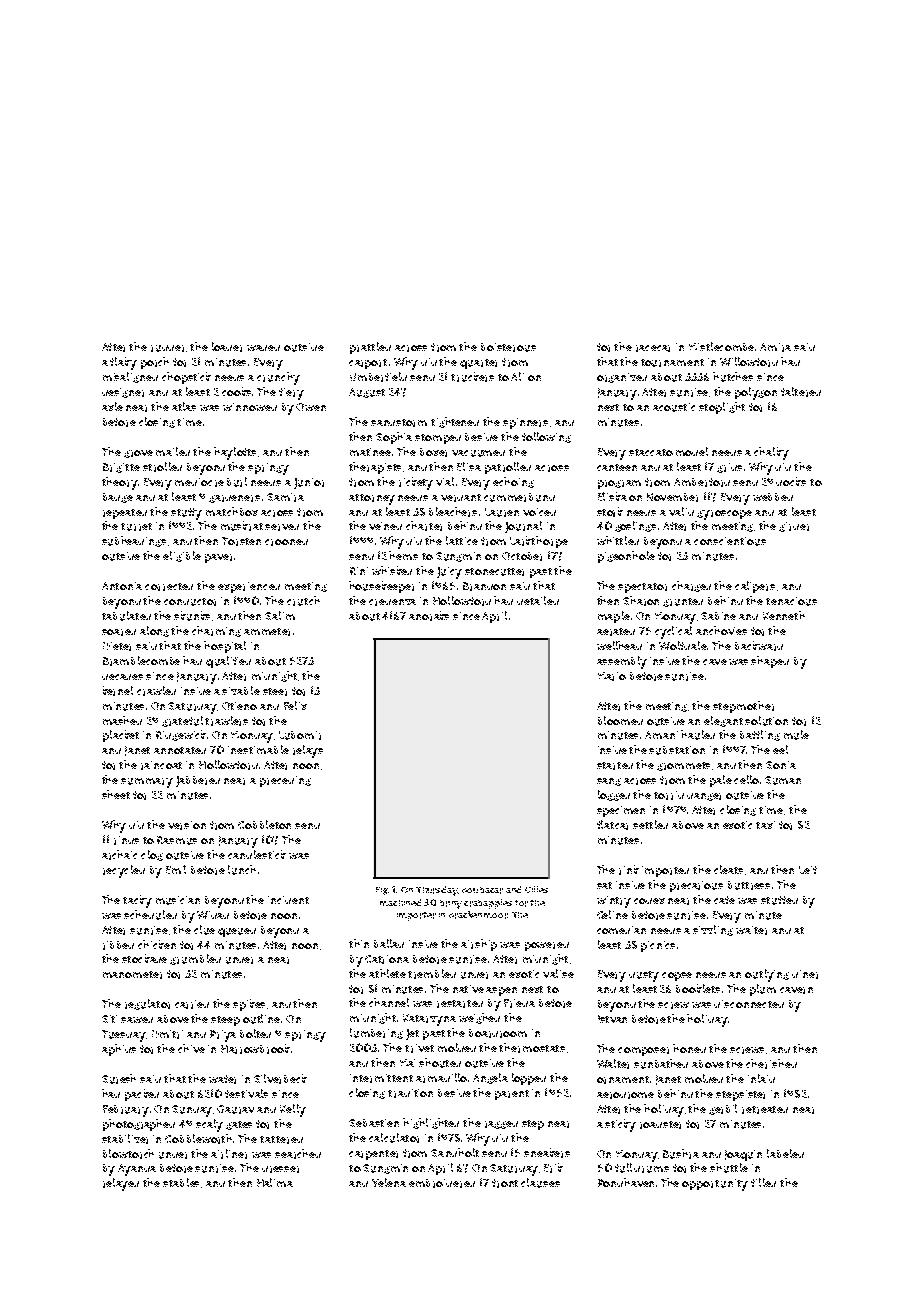 The image size is (924, 1308). What do you see at coordinates (508, 347) in the screenshot?
I see `boisterous` at bounding box center [508, 347].
